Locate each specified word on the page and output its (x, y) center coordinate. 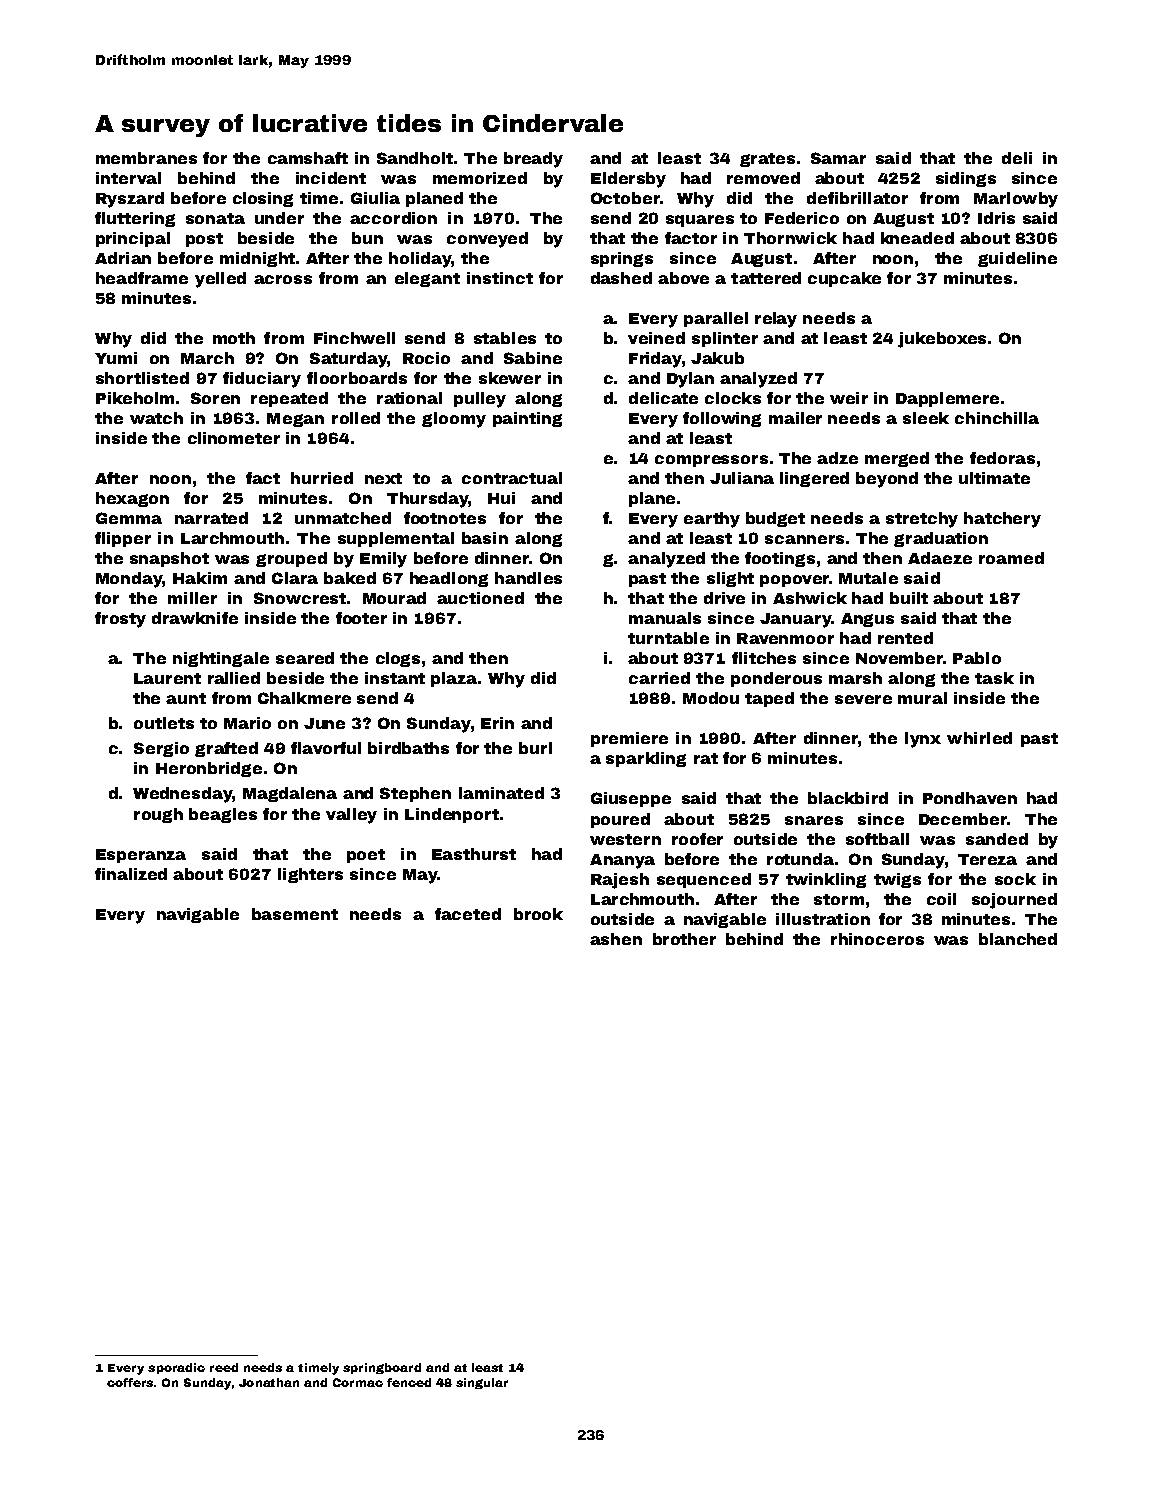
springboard (382, 1368)
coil (941, 899)
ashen (616, 939)
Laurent (167, 678)
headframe (142, 278)
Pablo (977, 658)
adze (837, 458)
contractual (512, 478)
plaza (454, 679)
